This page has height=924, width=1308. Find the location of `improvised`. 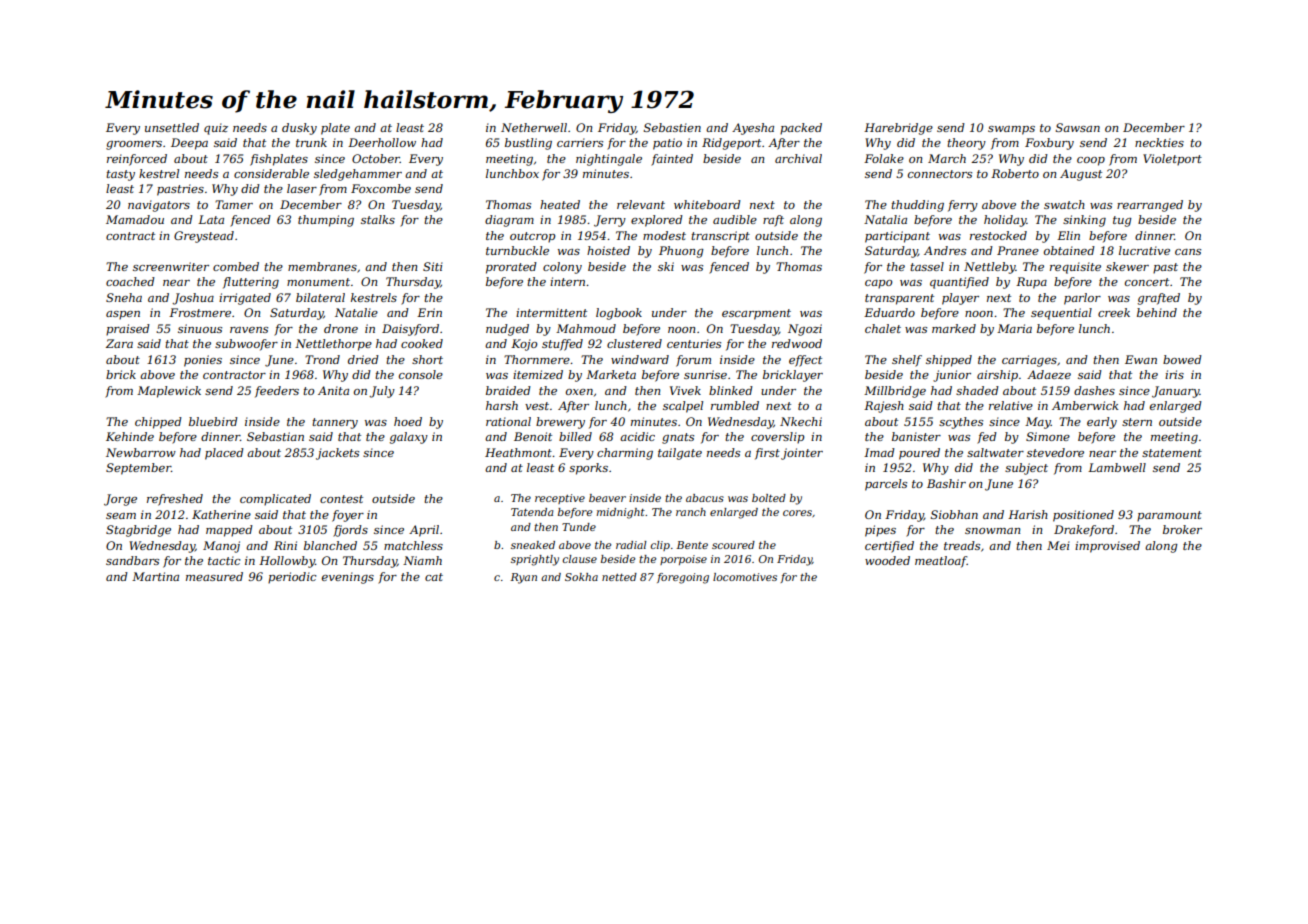

improvised is located at coordinates (1107, 547).
